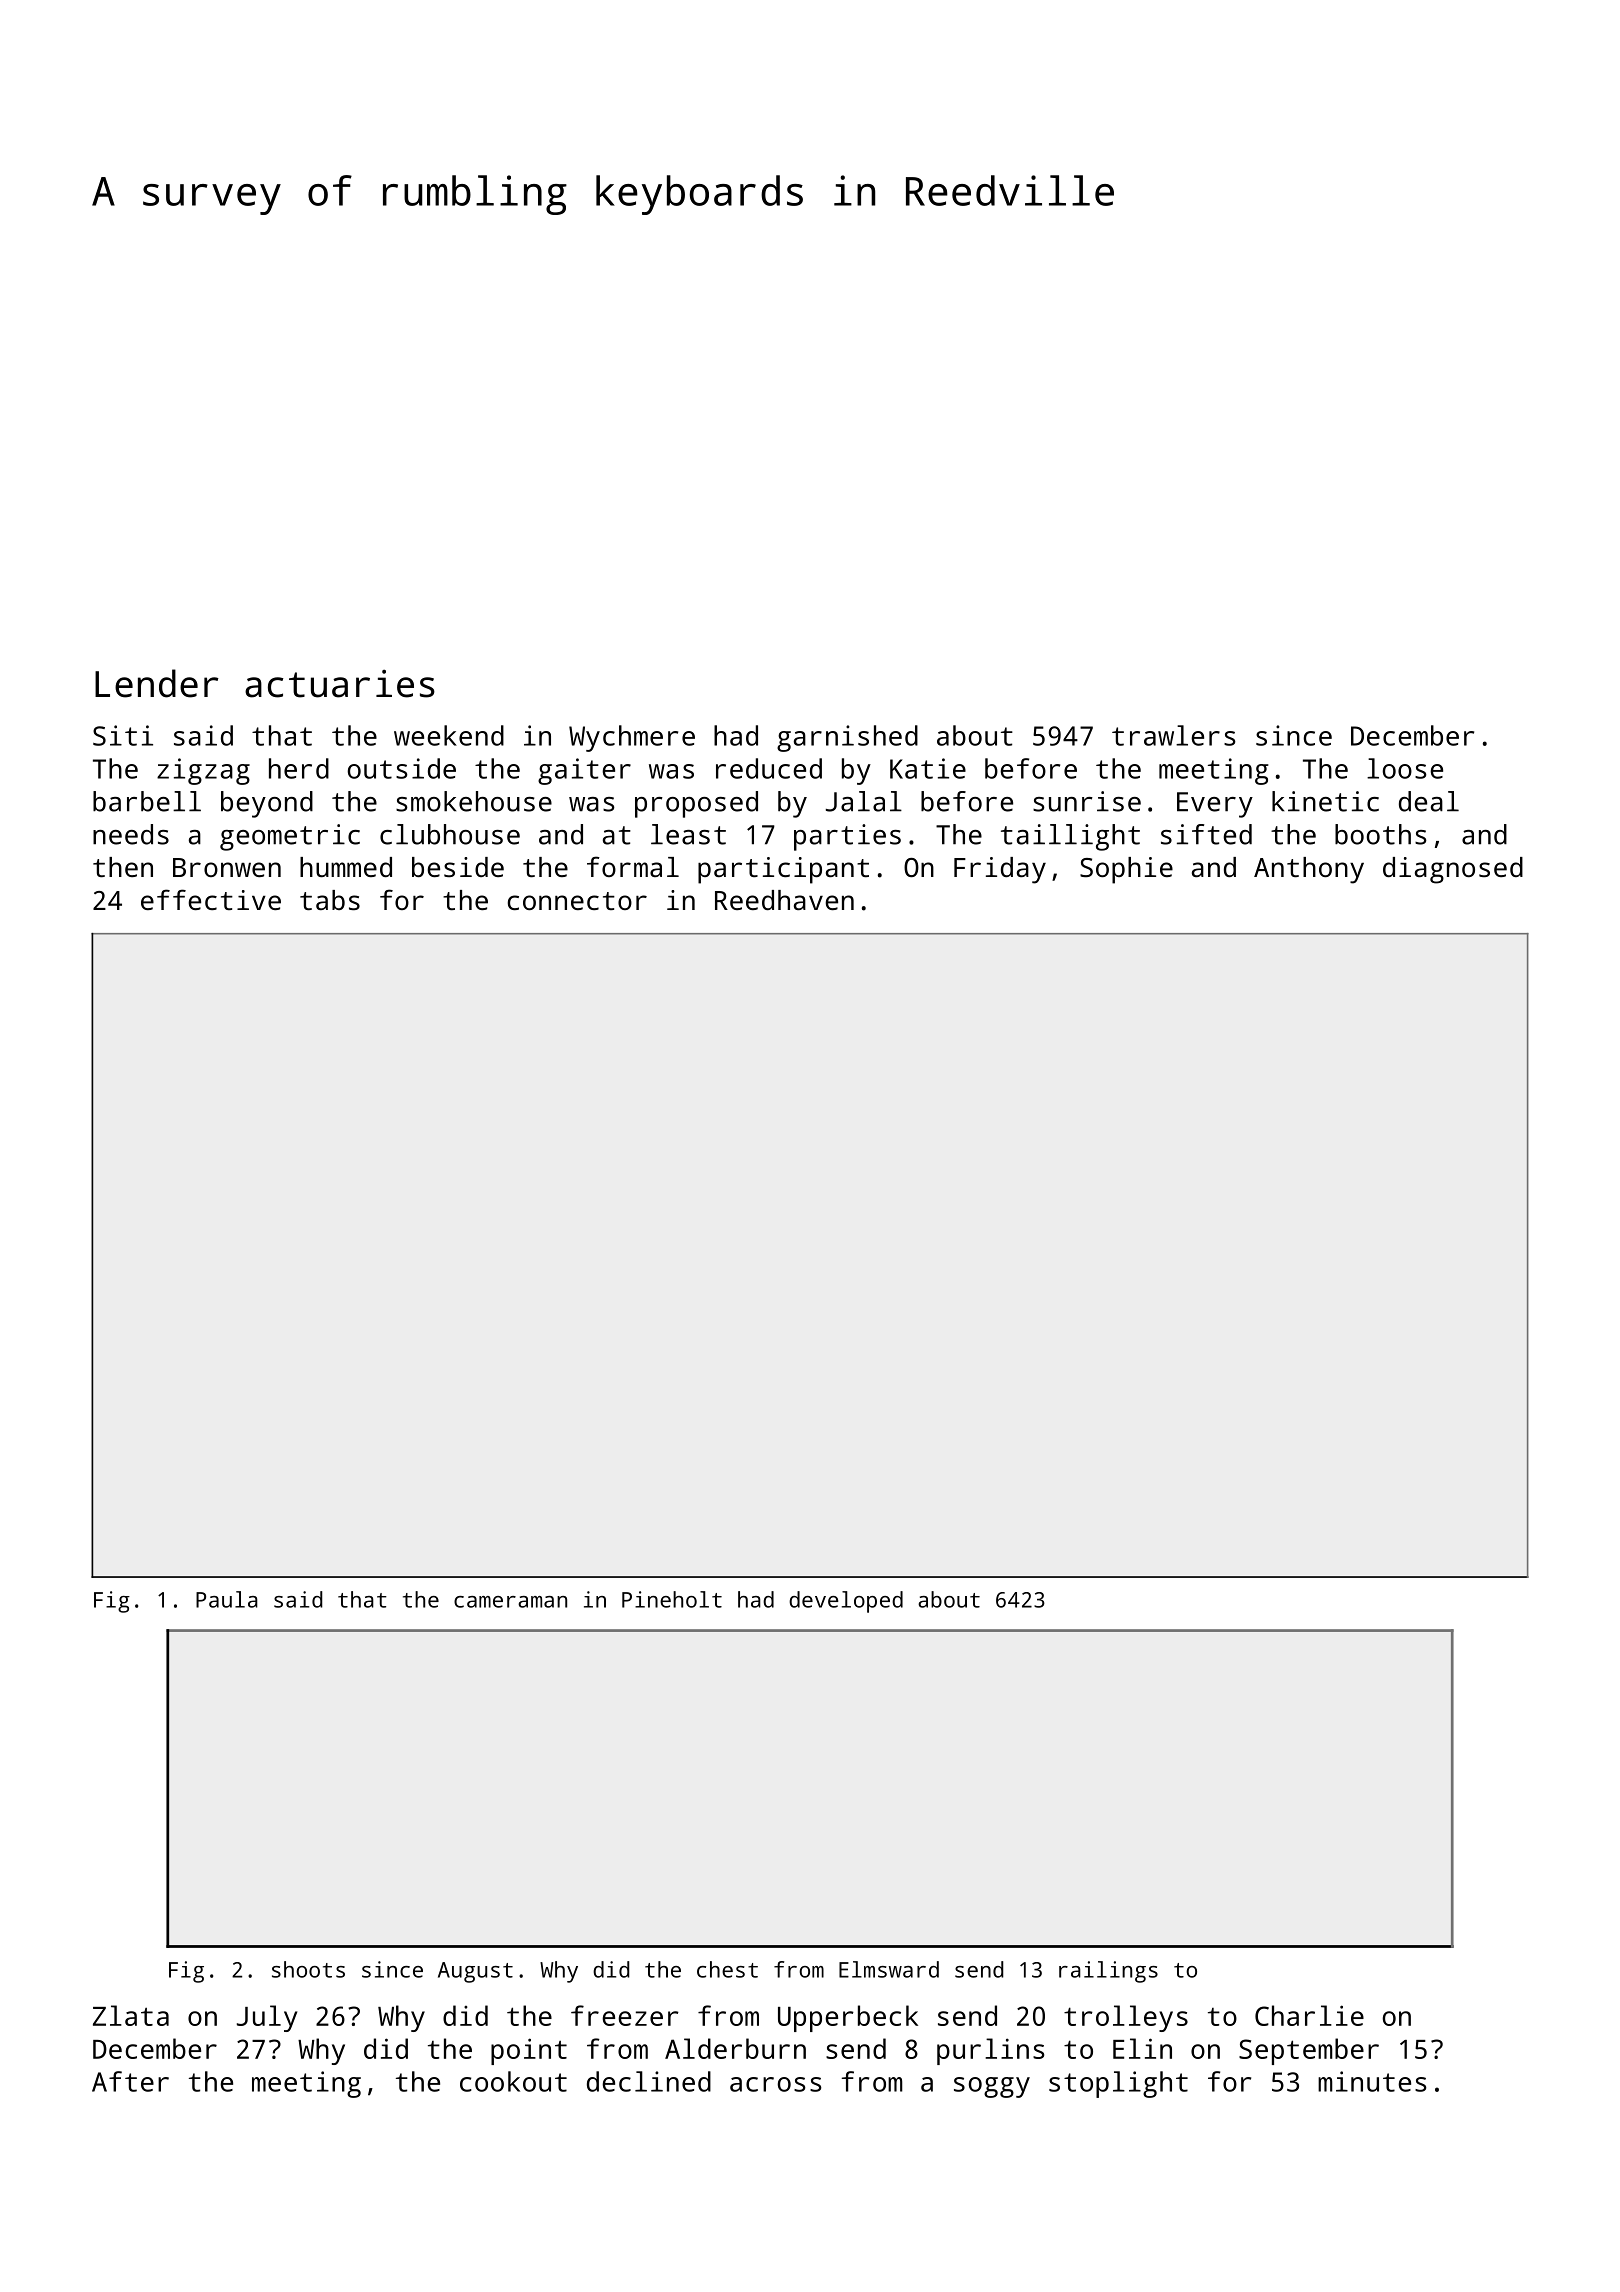 This document has width=1620, height=2292. Describe the element at coordinates (672, 1599) in the document. I see `Pineholt` at that location.
